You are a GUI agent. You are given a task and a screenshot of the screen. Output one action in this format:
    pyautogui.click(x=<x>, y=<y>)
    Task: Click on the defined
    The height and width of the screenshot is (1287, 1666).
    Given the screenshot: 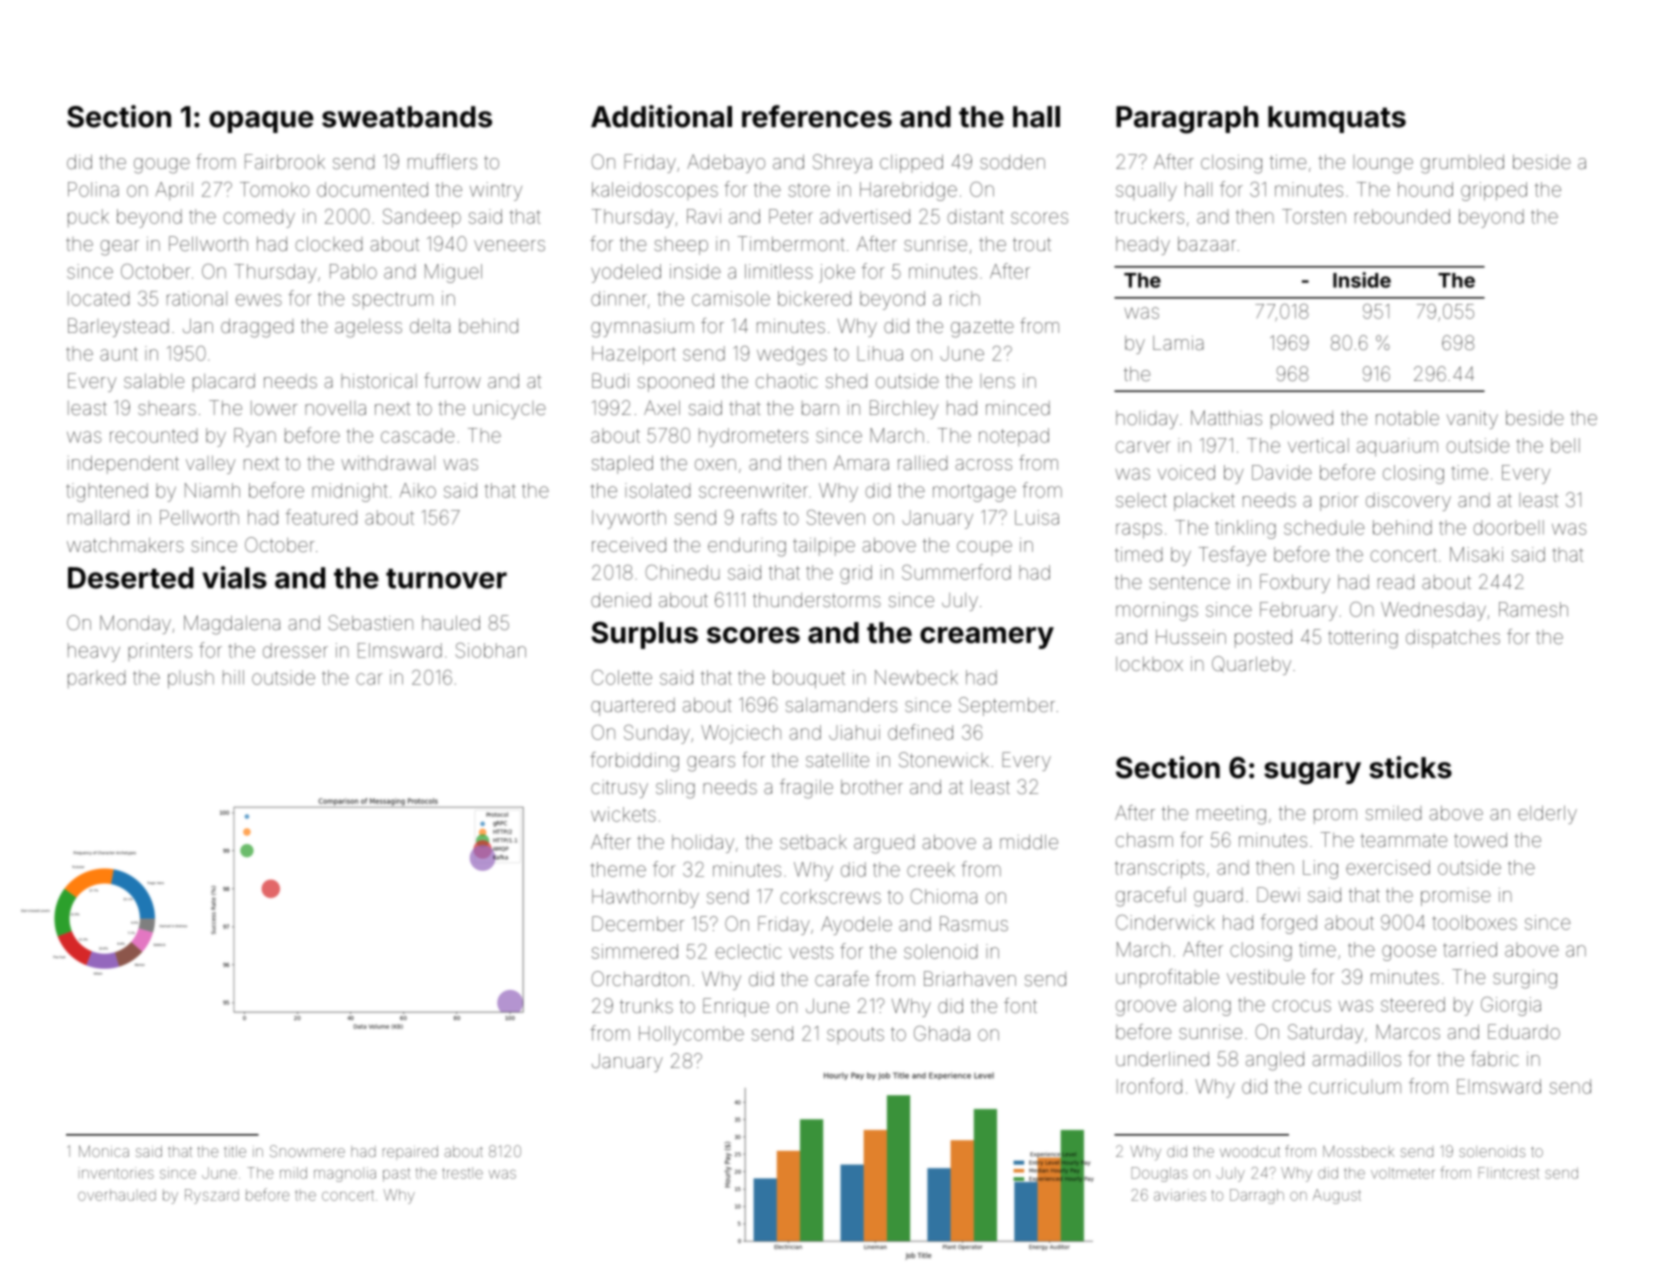 What is the action you would take?
    pyautogui.click(x=920, y=732)
